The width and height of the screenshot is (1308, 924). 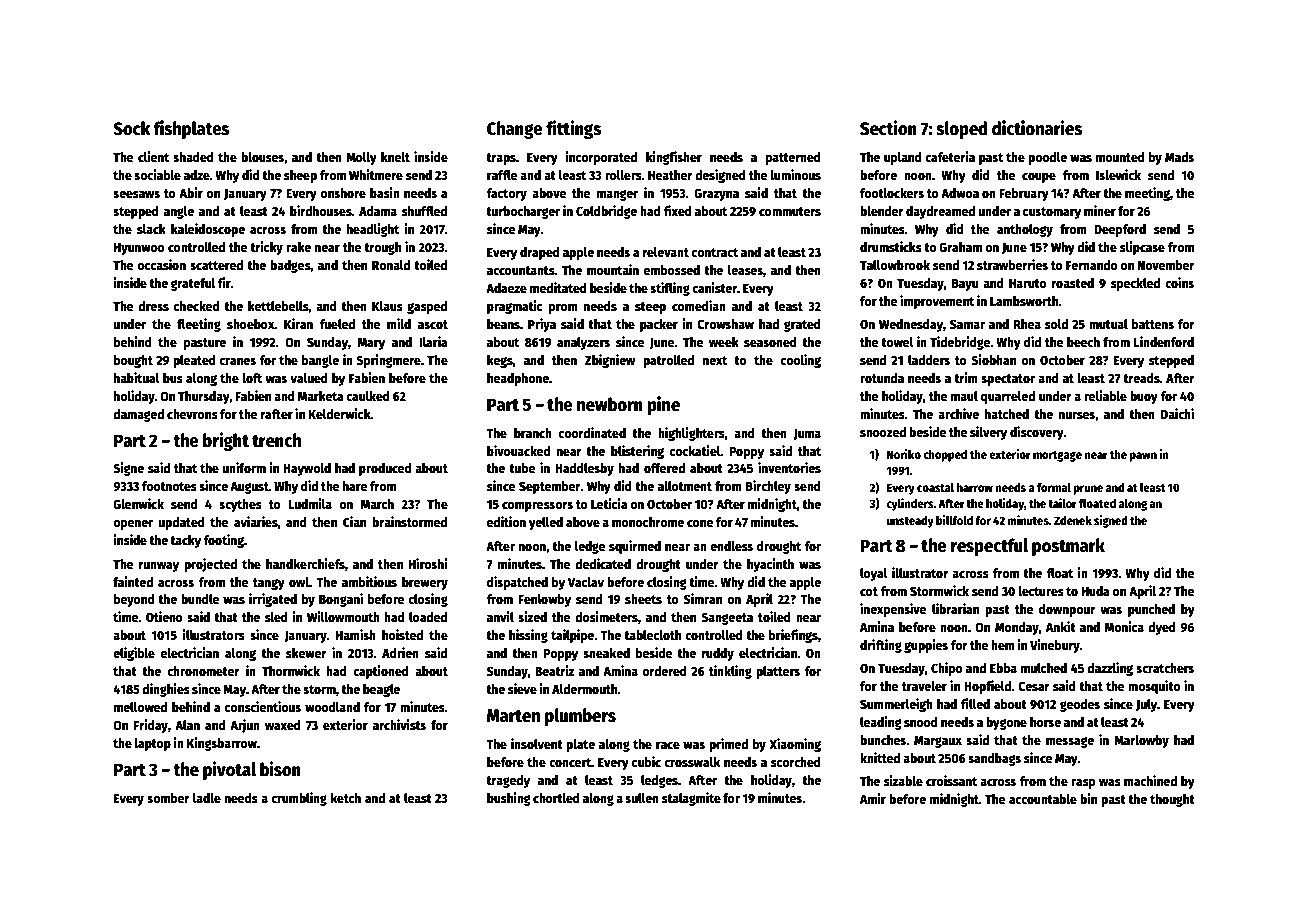 I want to click on Tidebridge, so click(x=960, y=343).
